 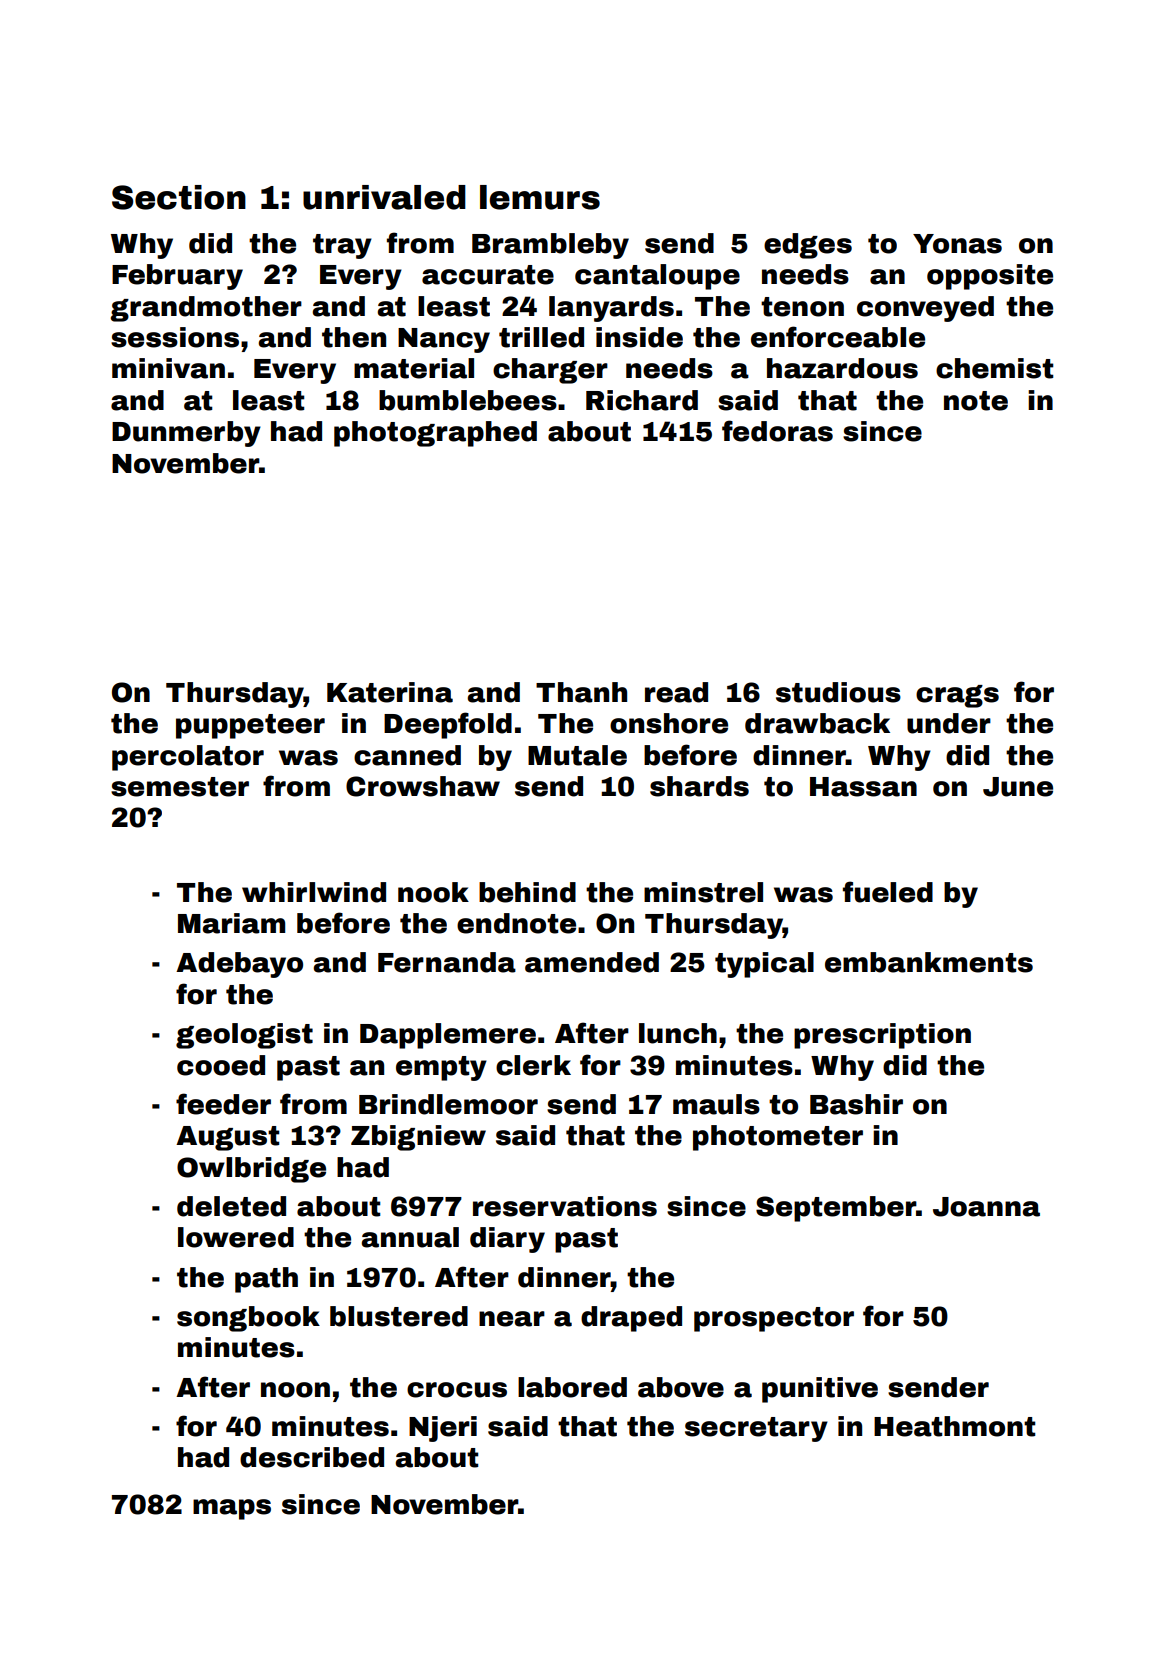 What do you see at coordinates (488, 275) in the page?
I see `accurate` at bounding box center [488, 275].
